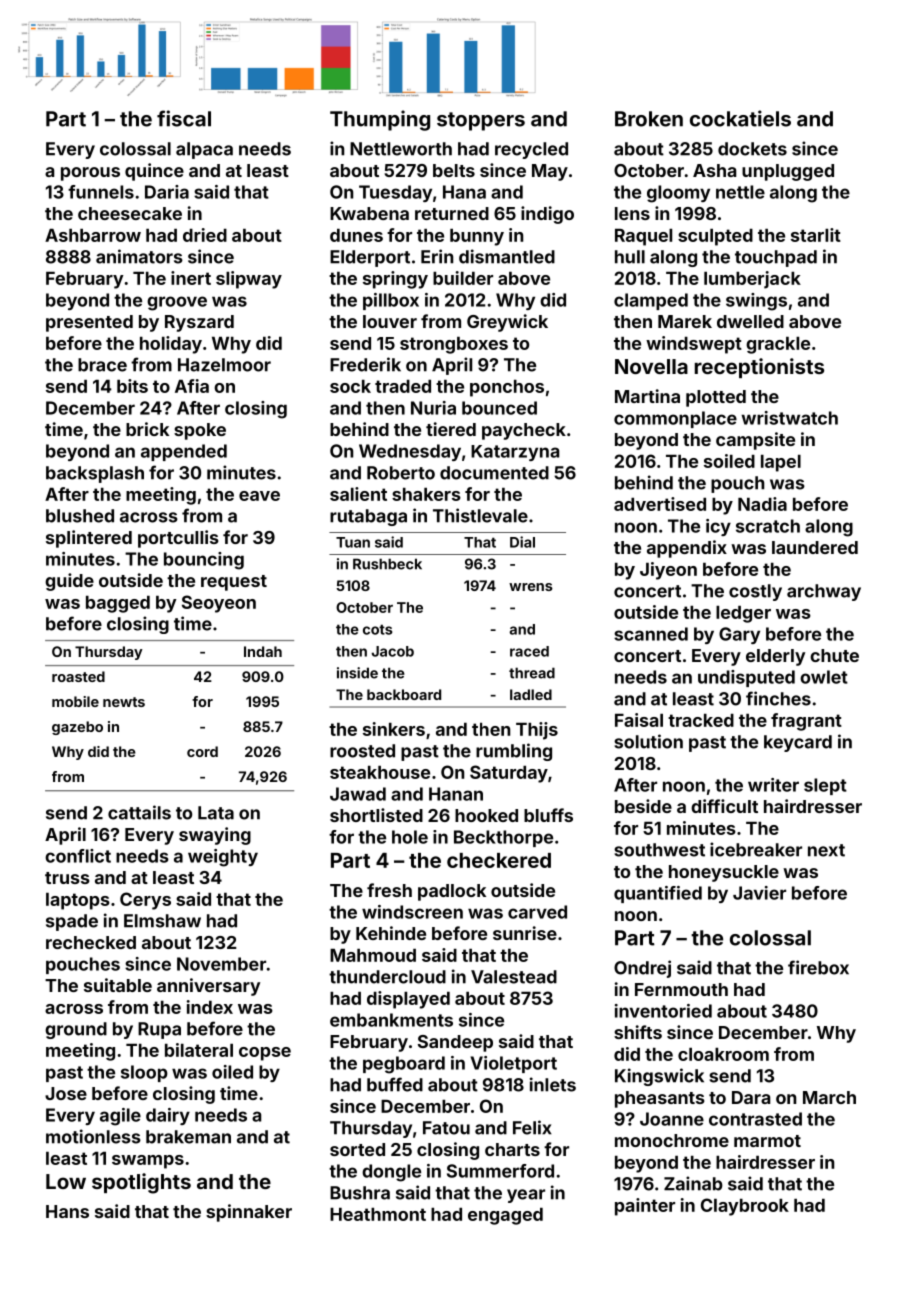  Describe the element at coordinates (718, 527) in the page. I see `icy` at that location.
